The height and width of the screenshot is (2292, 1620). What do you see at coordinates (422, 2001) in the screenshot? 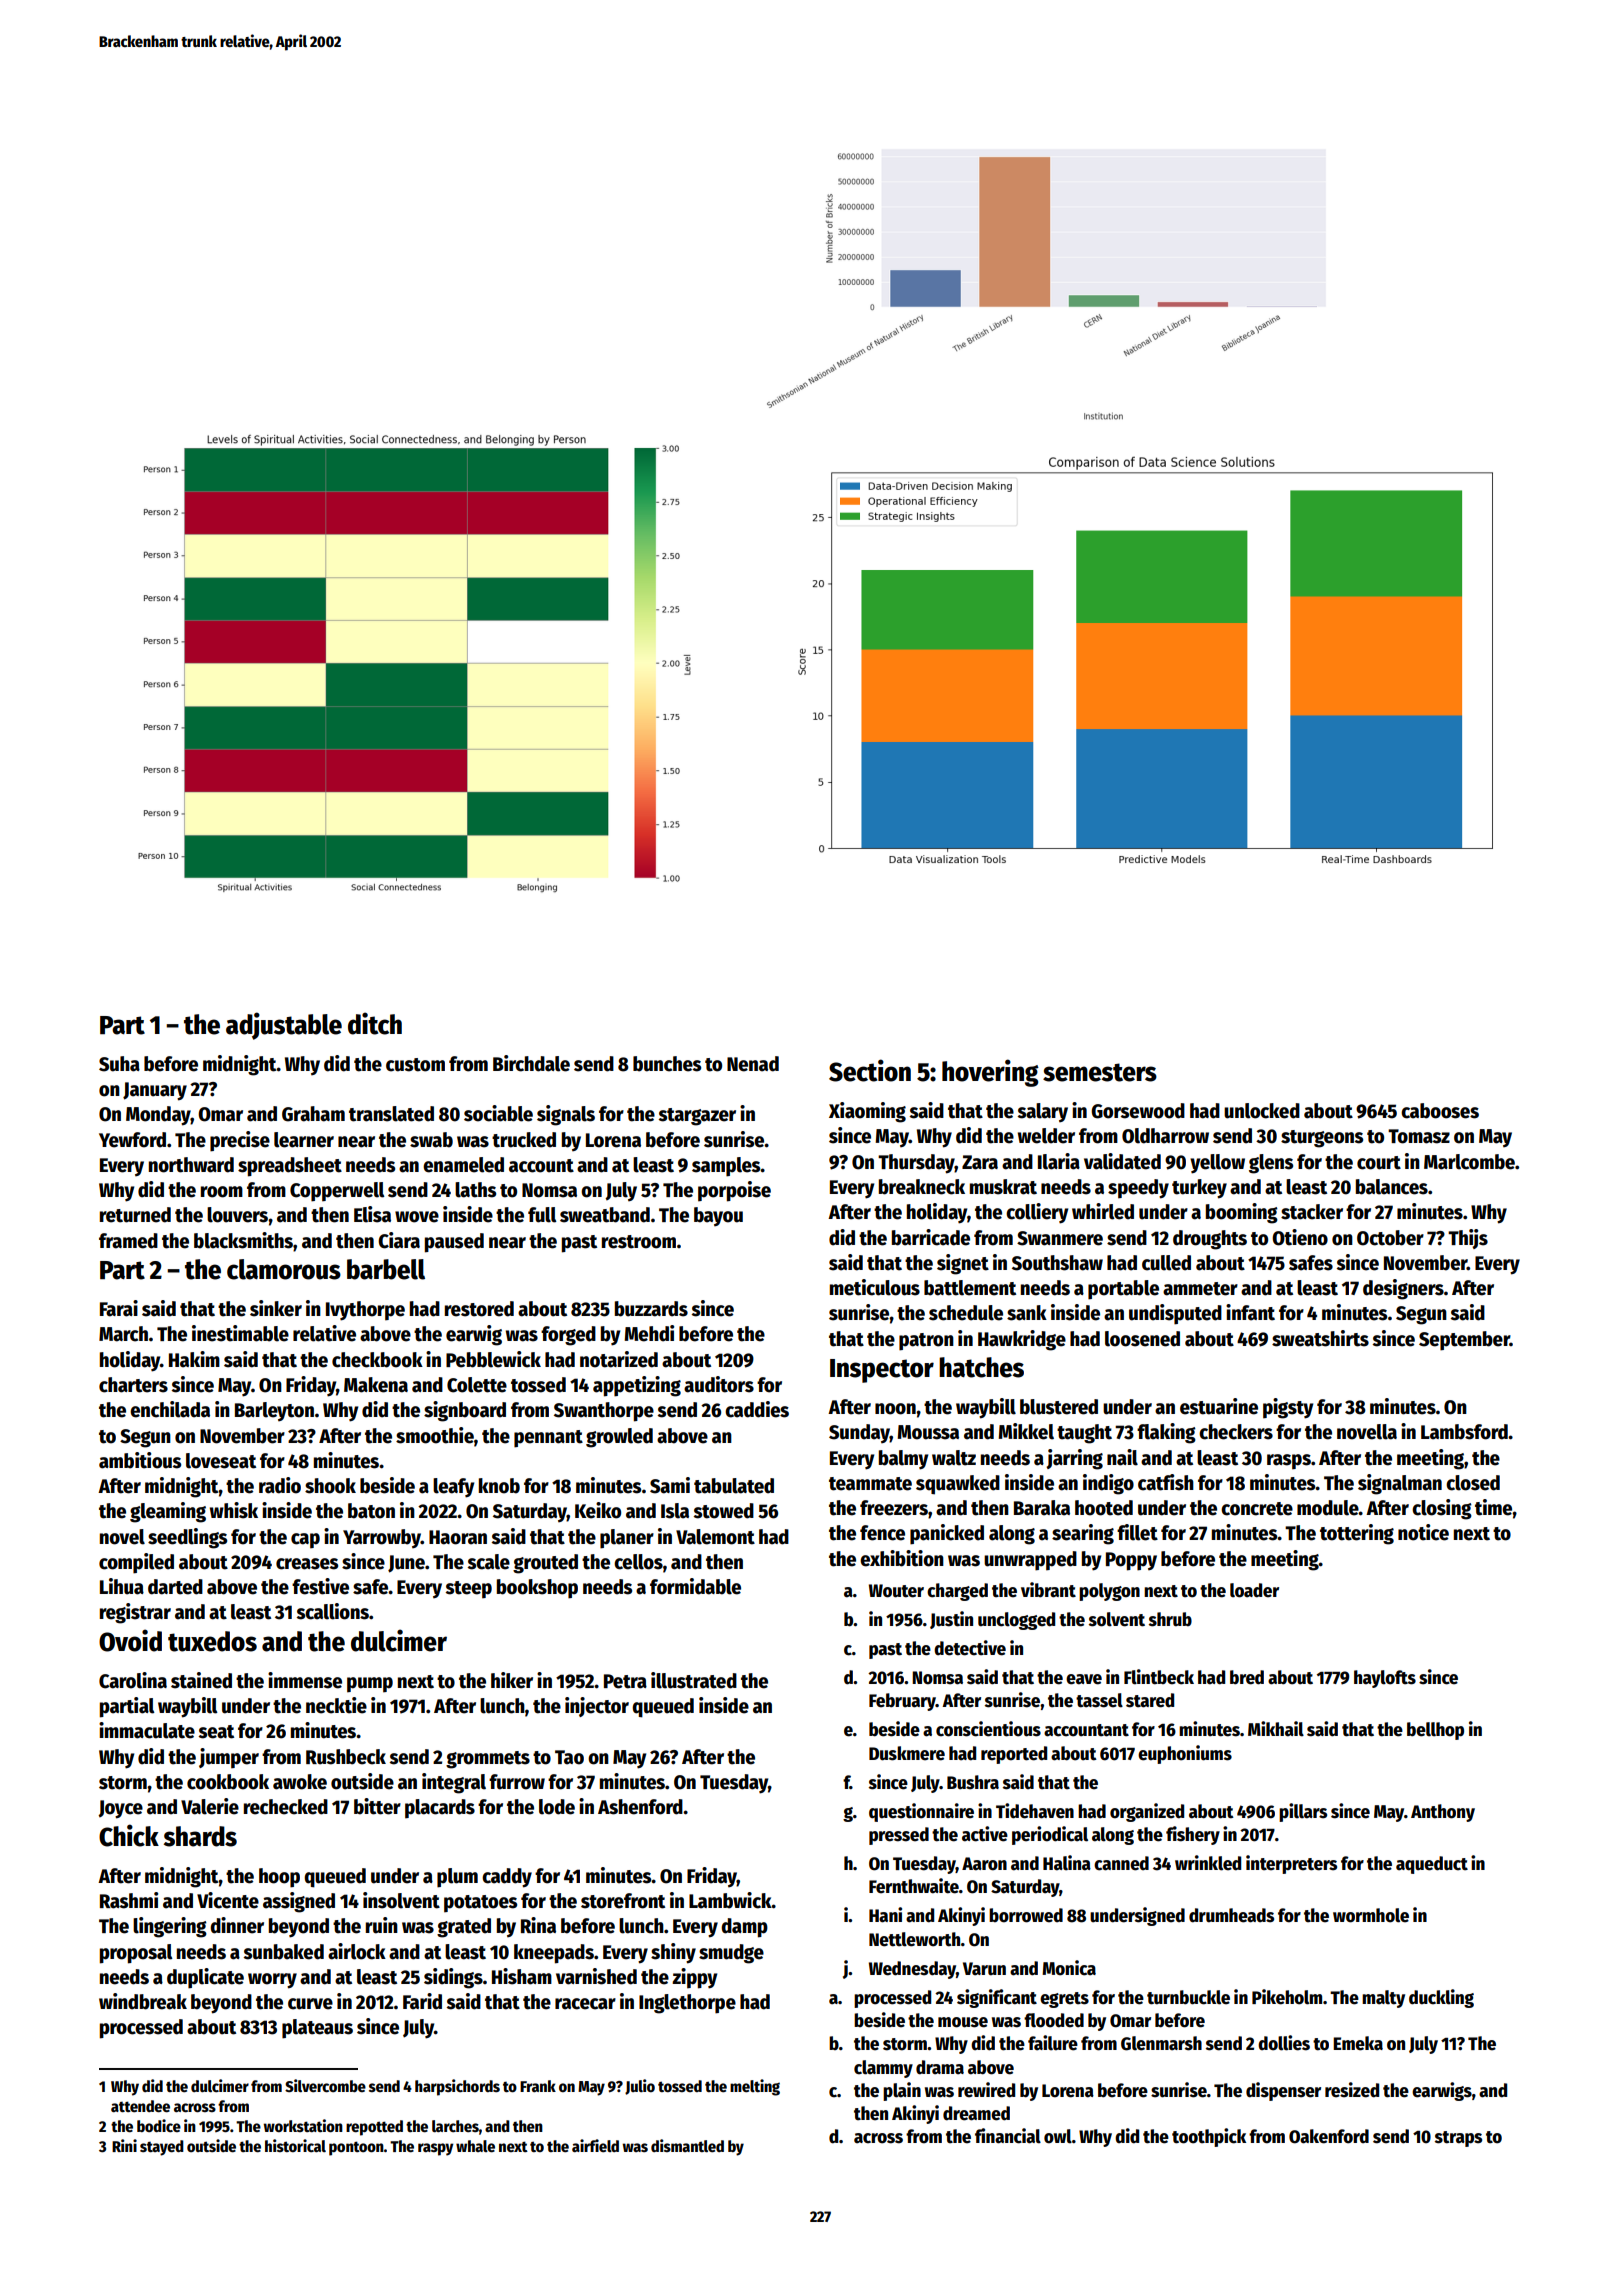
I see `Farid` at bounding box center [422, 2001].
